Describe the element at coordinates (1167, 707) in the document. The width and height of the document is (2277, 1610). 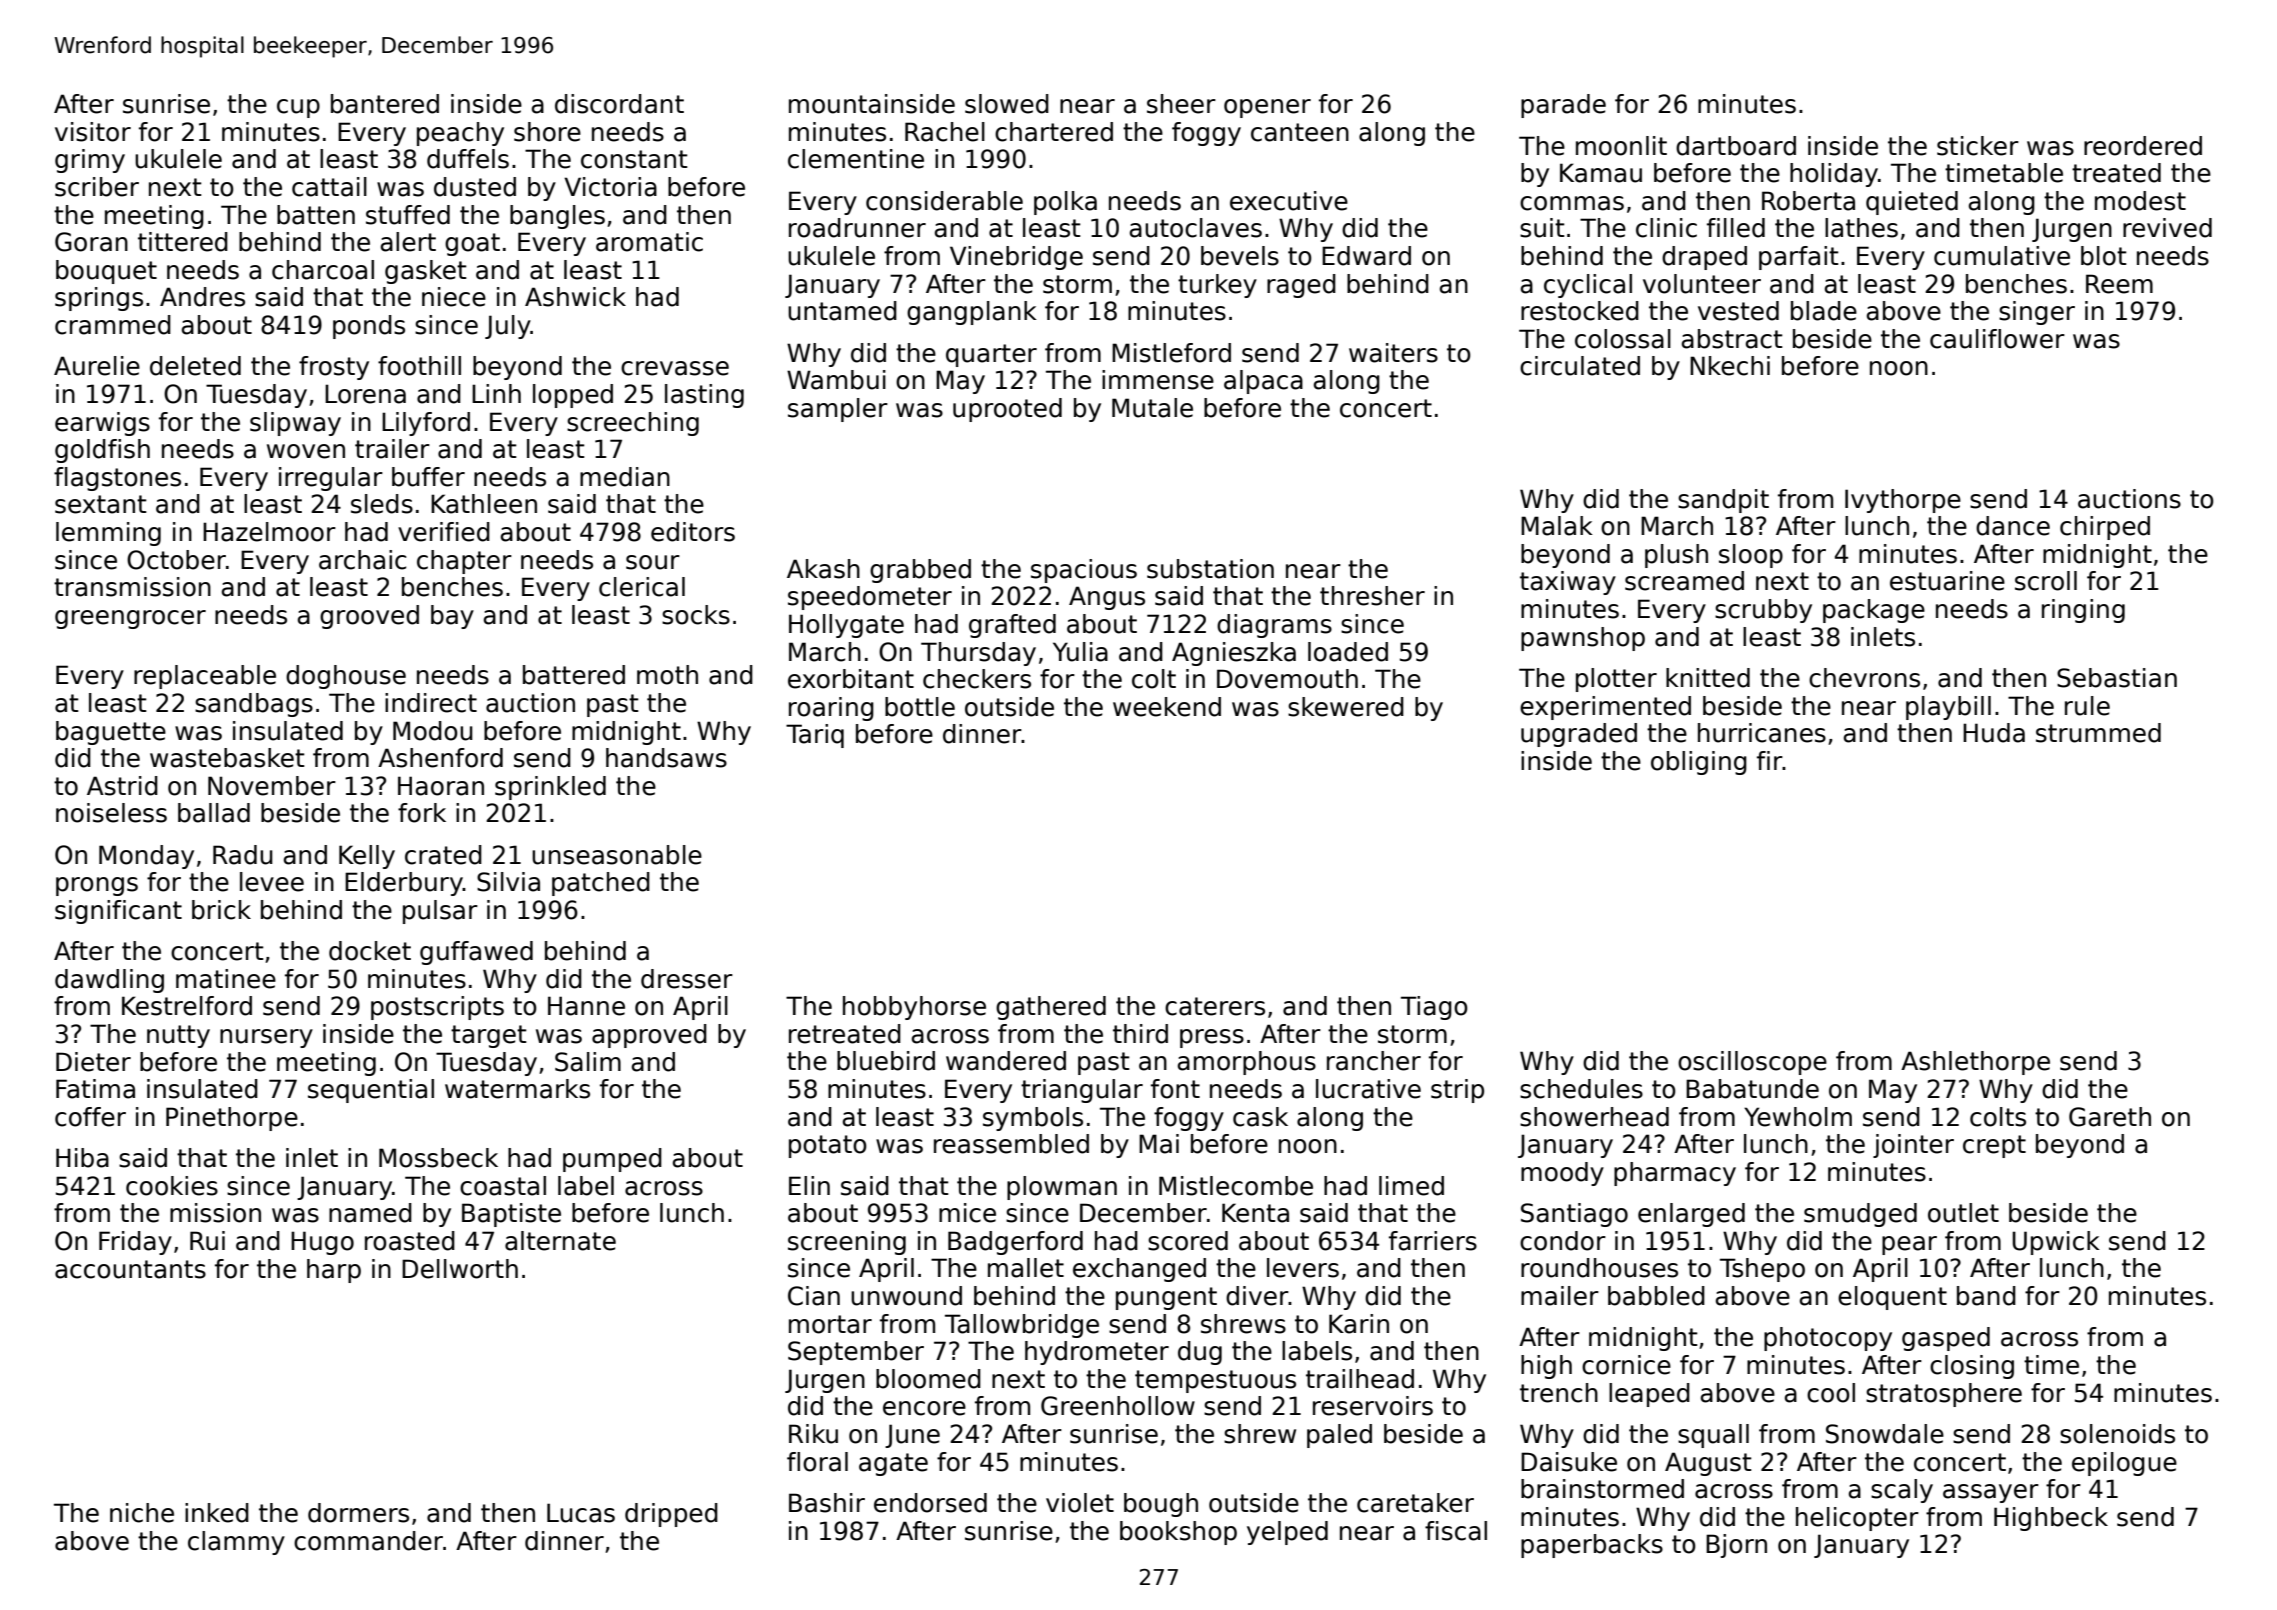
I see `weekend` at that location.
